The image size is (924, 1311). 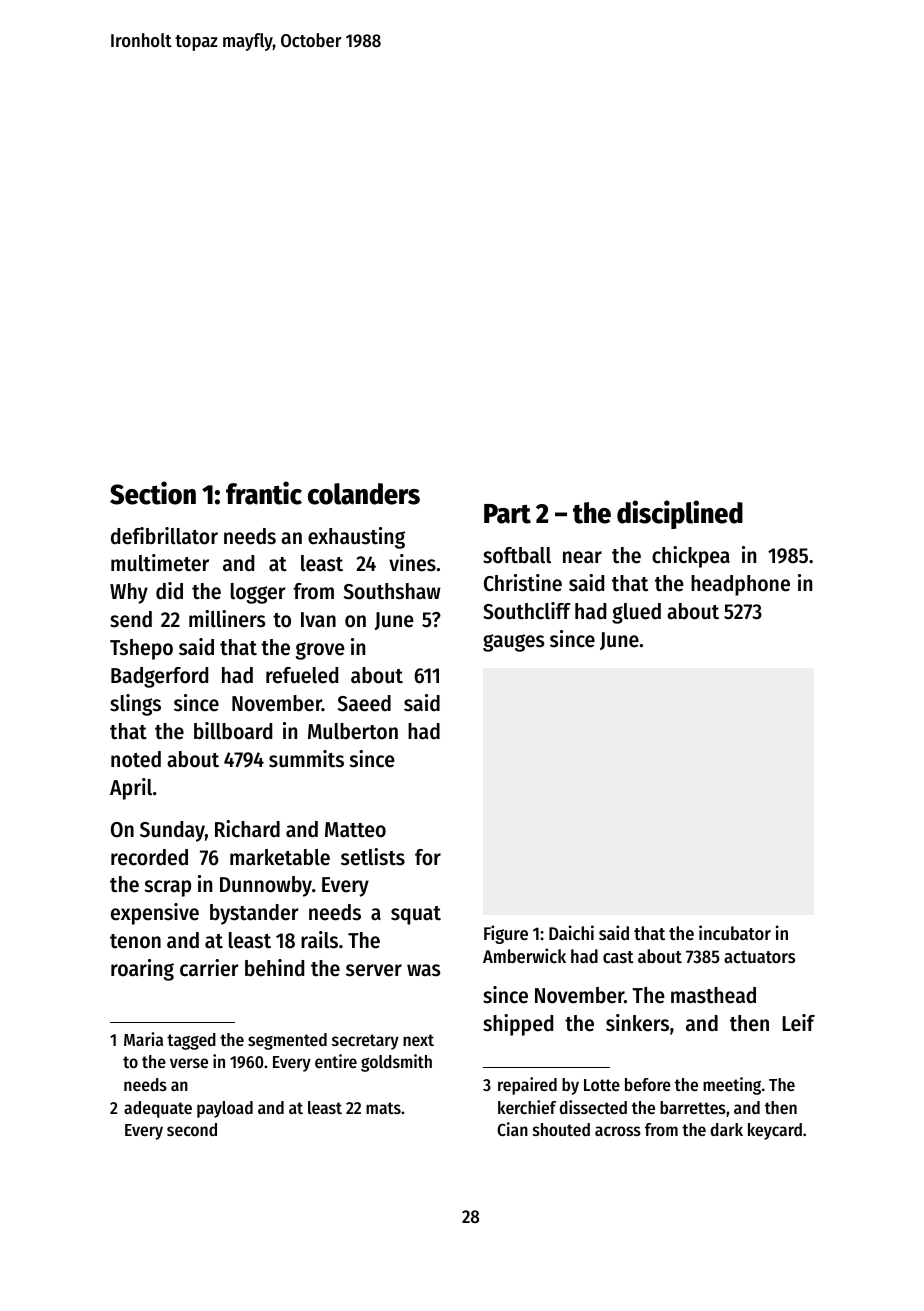 What do you see at coordinates (512, 1129) in the image?
I see `Cian` at bounding box center [512, 1129].
